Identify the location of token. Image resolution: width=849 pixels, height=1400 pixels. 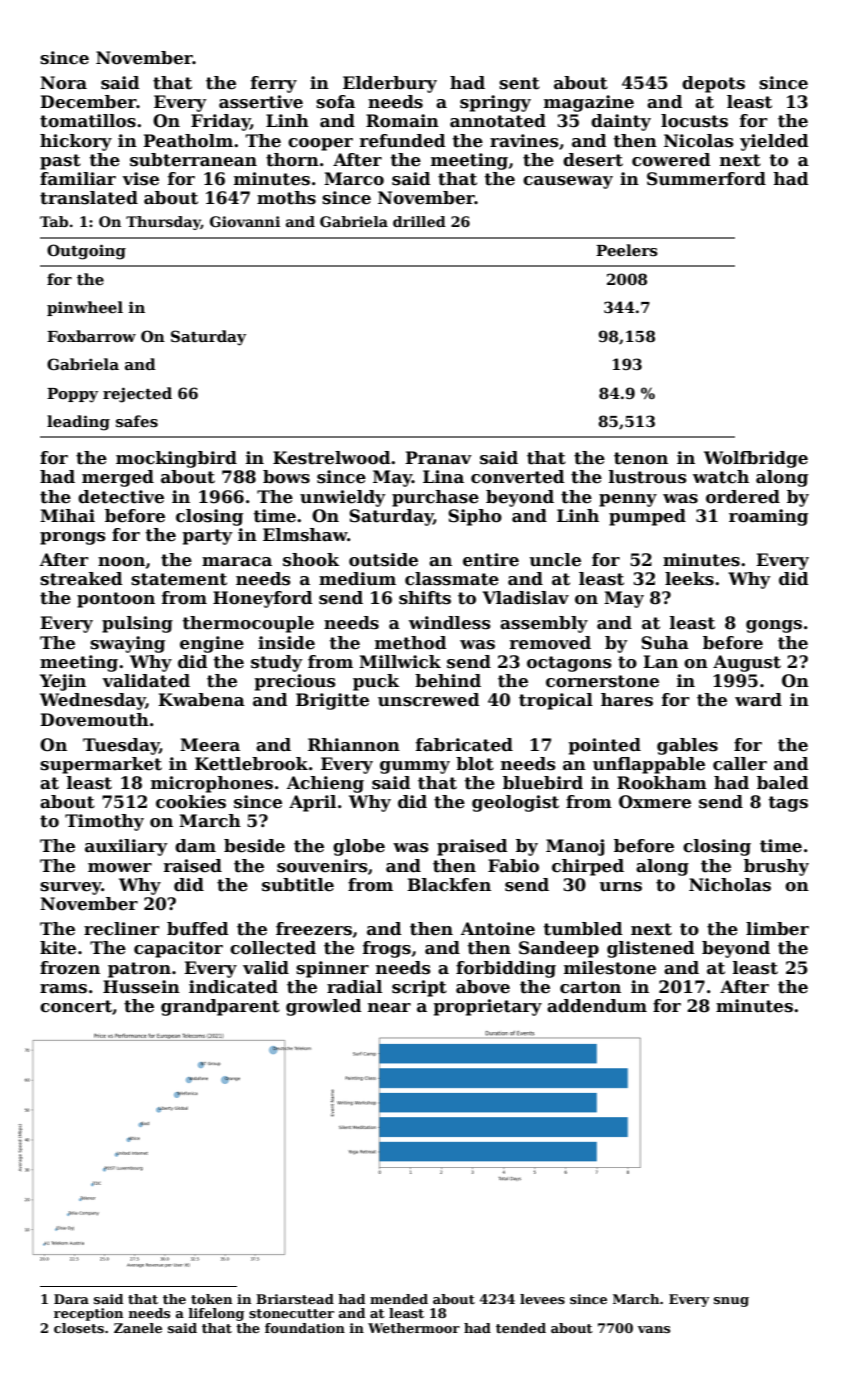
(211, 1299).
